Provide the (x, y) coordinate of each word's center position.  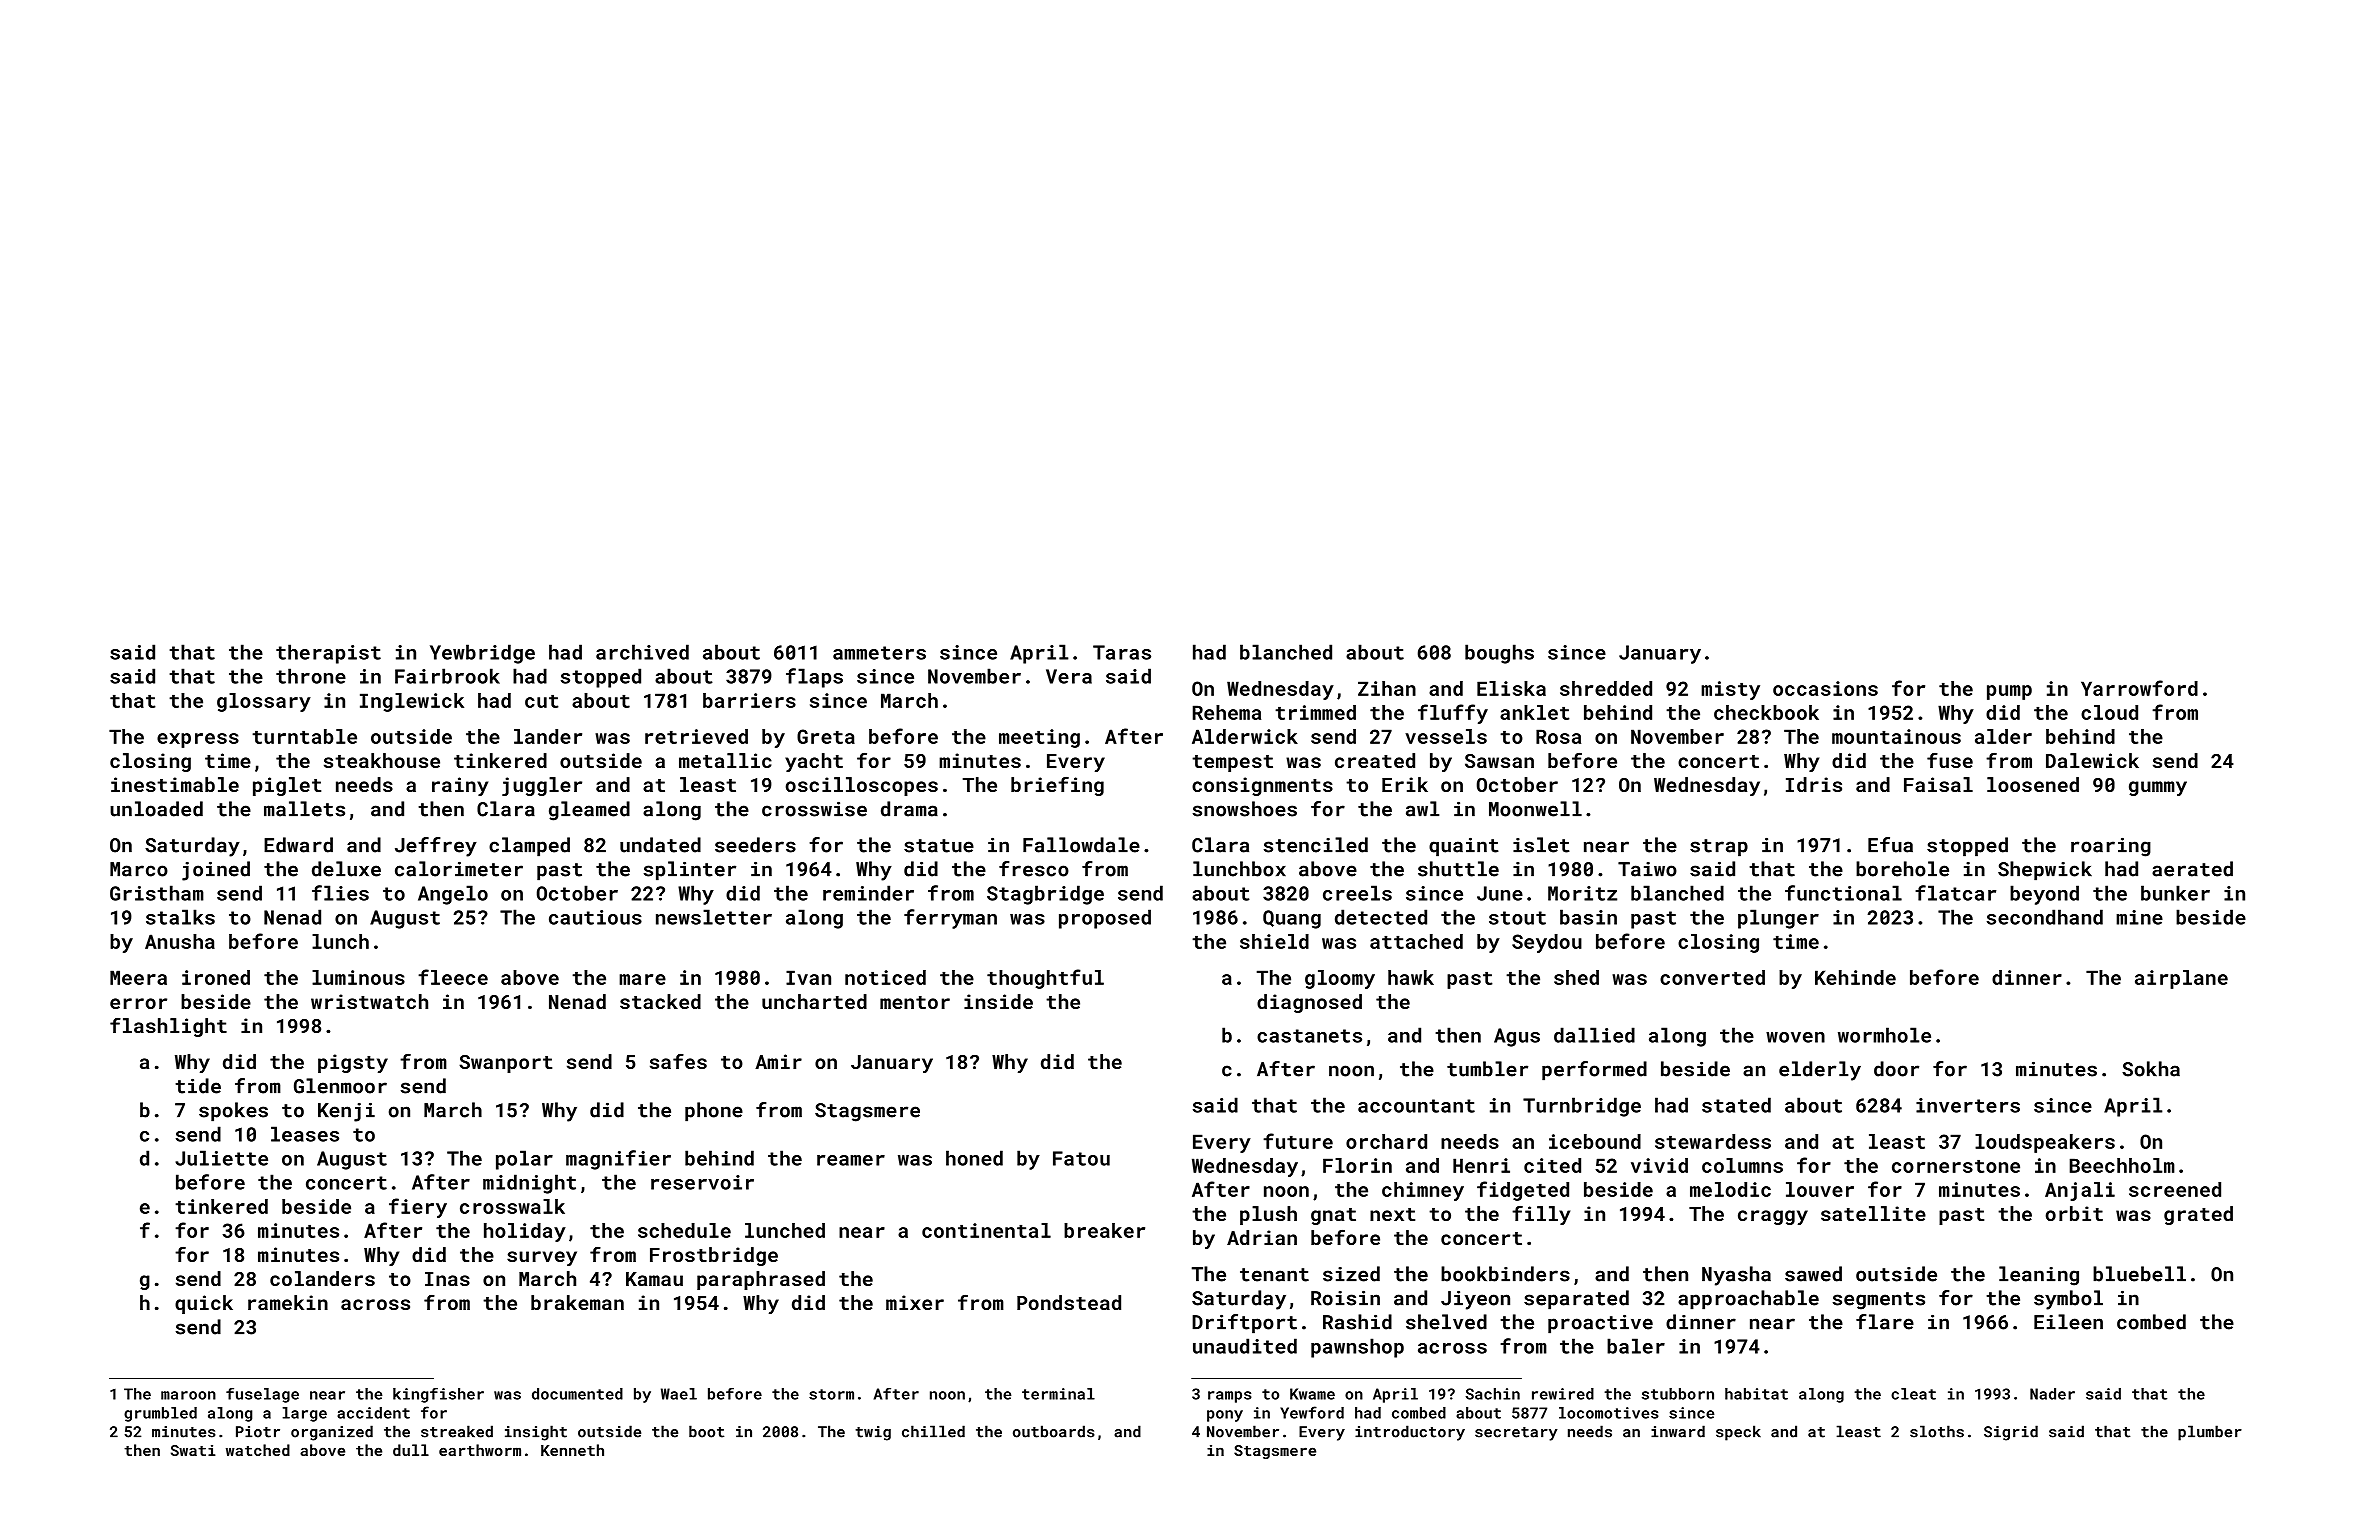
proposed (1105, 919)
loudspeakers (2045, 1143)
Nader (2052, 1394)
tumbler (1487, 1069)
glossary (264, 702)
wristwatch (369, 1001)
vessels (1446, 736)
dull (411, 1450)
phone (714, 1112)
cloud (2109, 712)
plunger (1778, 919)
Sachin (1492, 1394)
